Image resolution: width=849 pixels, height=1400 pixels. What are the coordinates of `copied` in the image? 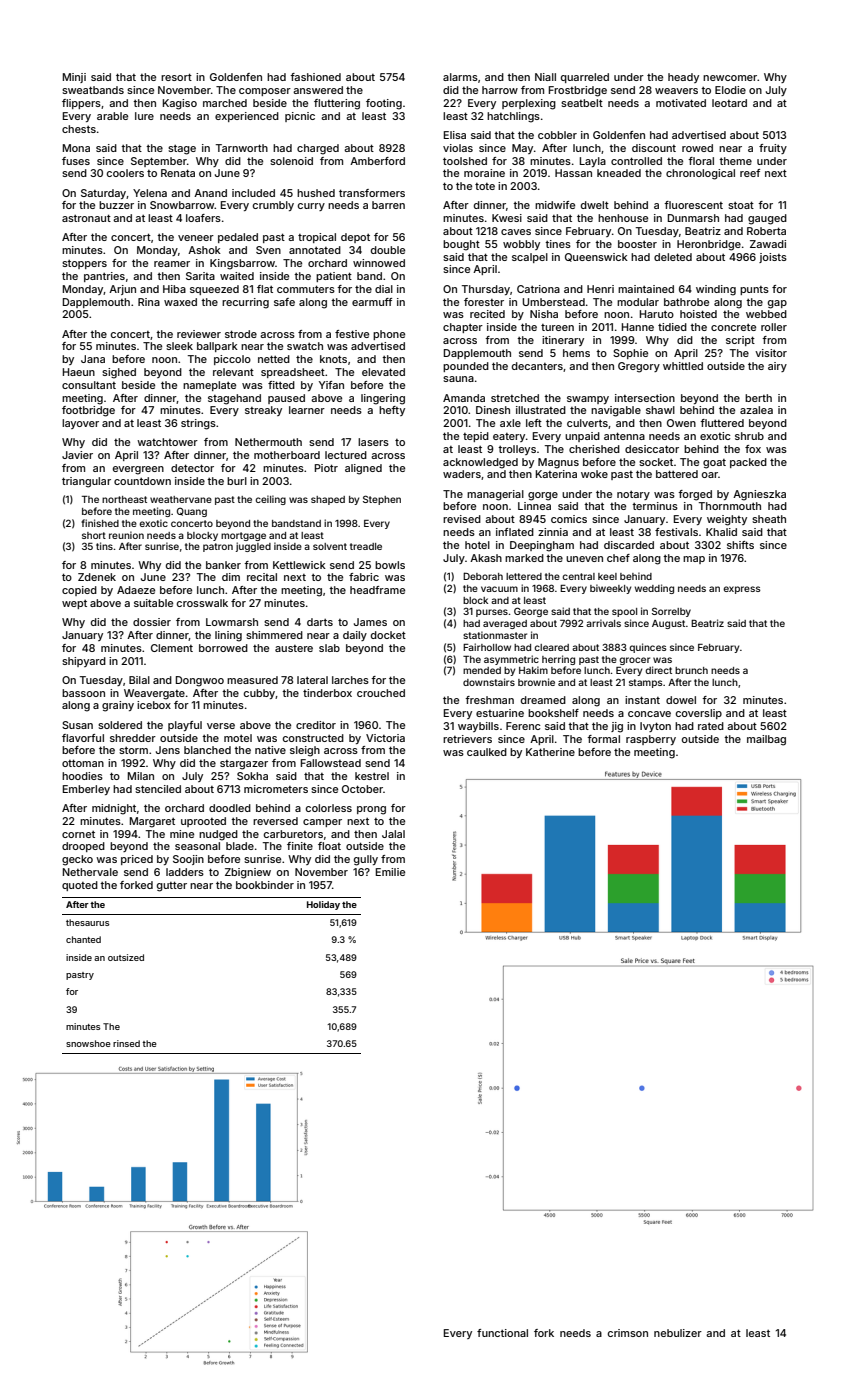 It's located at (79, 591).
